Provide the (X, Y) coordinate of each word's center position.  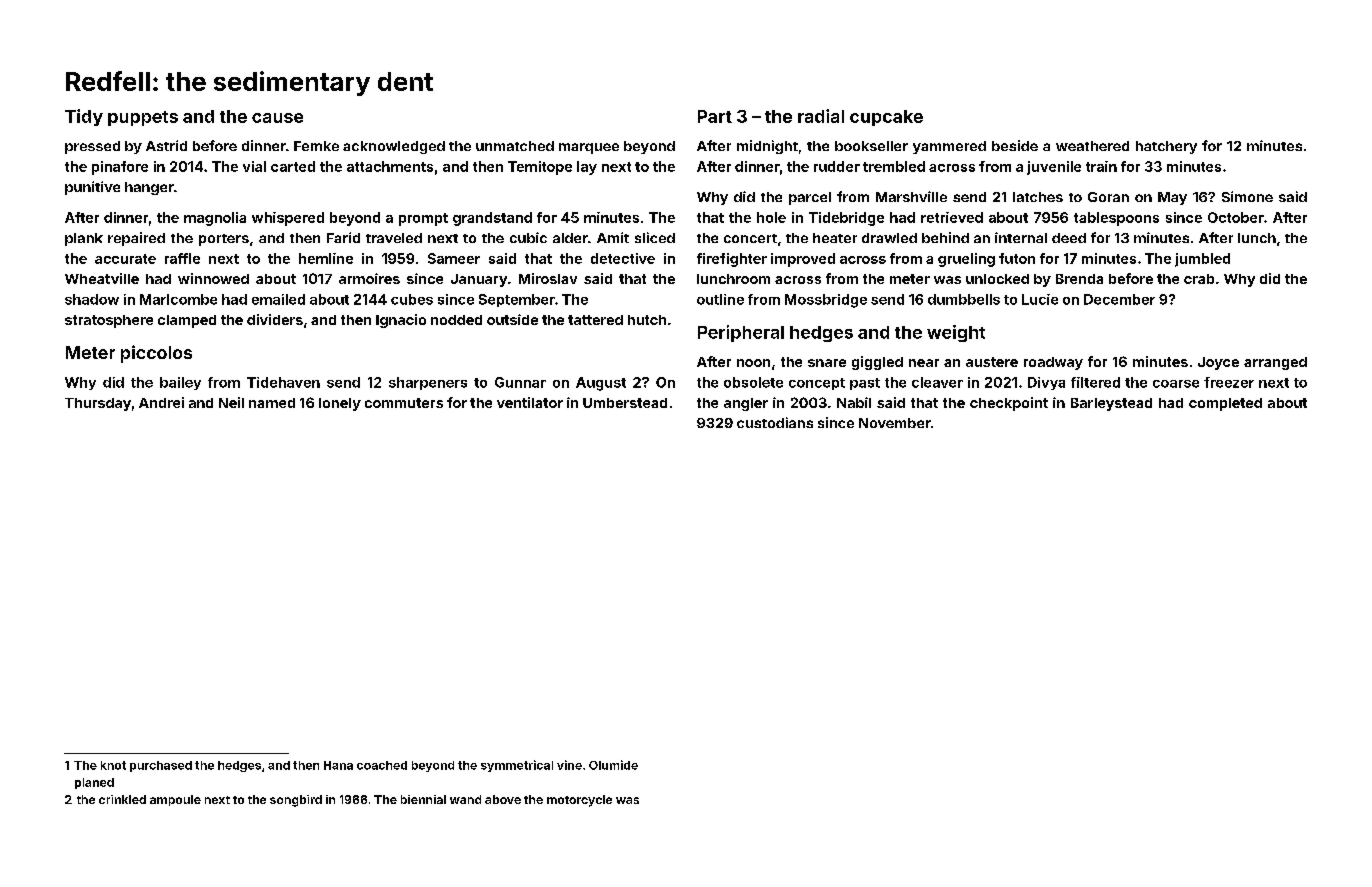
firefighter (732, 260)
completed (1225, 404)
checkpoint (1009, 404)
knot (113, 765)
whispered (288, 219)
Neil (231, 402)
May (1172, 198)
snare (827, 363)
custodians (775, 422)
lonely (340, 404)
